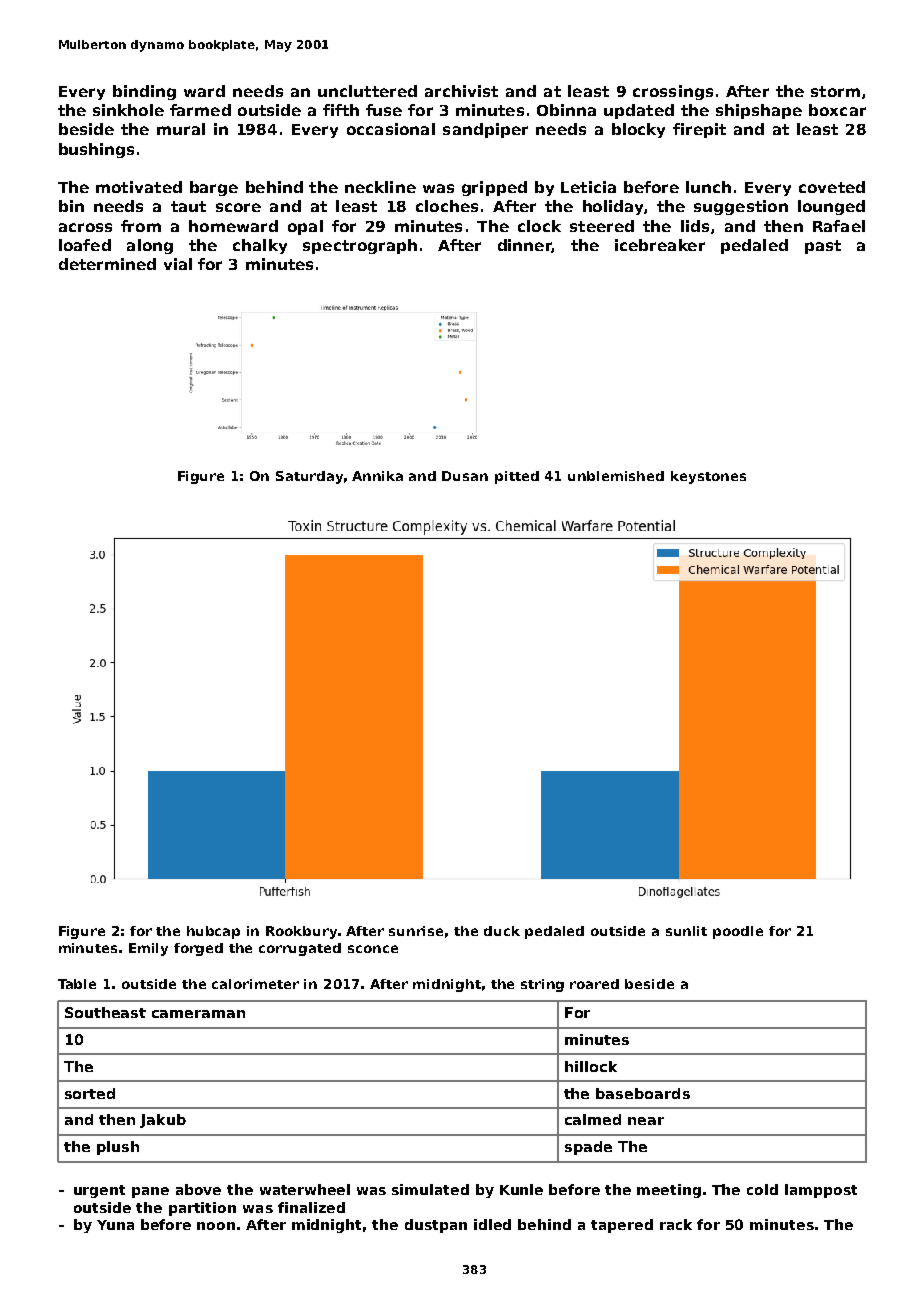 Image resolution: width=924 pixels, height=1314 pixels. What do you see at coordinates (373, 949) in the screenshot?
I see `sconce` at bounding box center [373, 949].
